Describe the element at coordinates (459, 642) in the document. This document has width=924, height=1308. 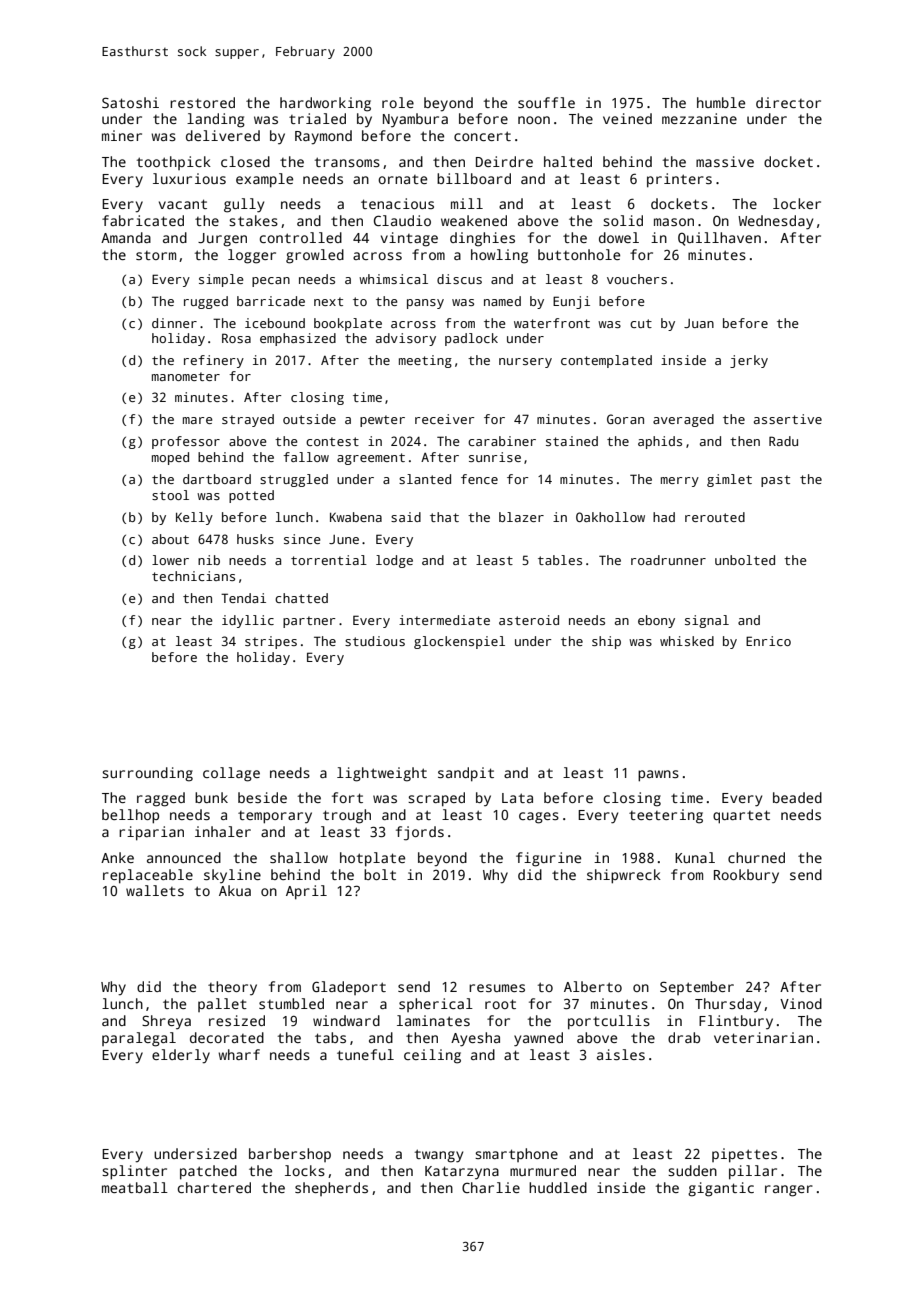
I see `glockenspiel` at that location.
